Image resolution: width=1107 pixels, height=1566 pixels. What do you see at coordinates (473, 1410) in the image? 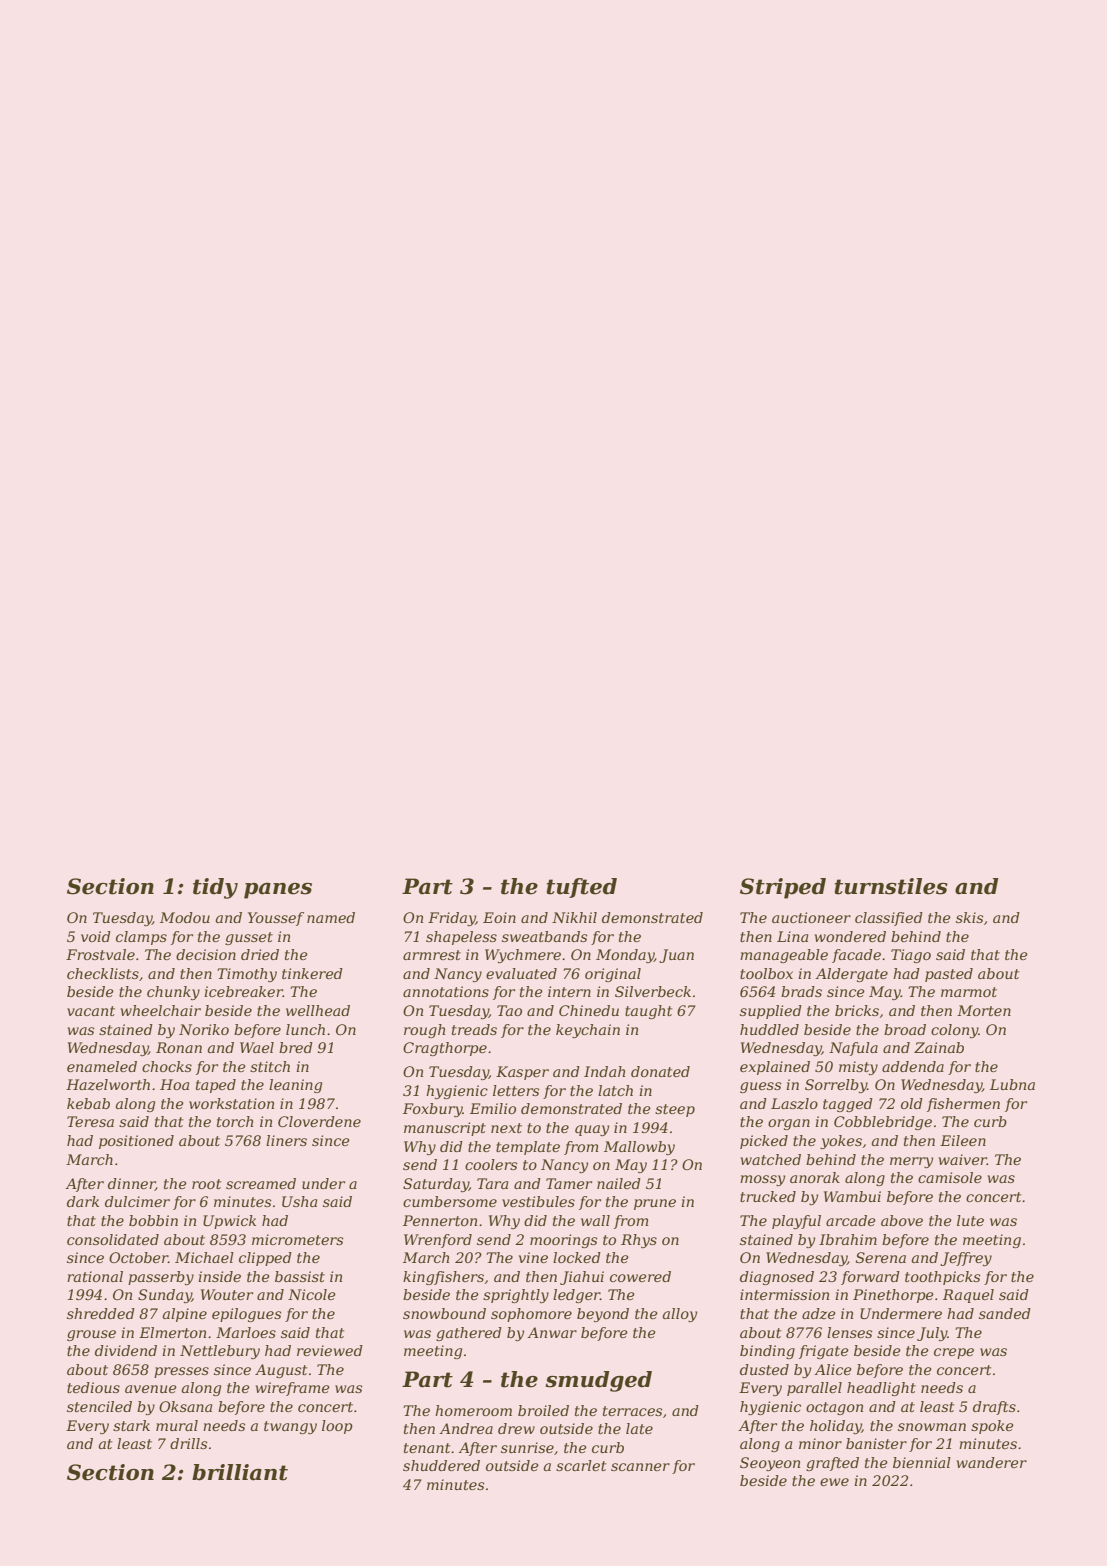
I see `homeroom` at bounding box center [473, 1410].
